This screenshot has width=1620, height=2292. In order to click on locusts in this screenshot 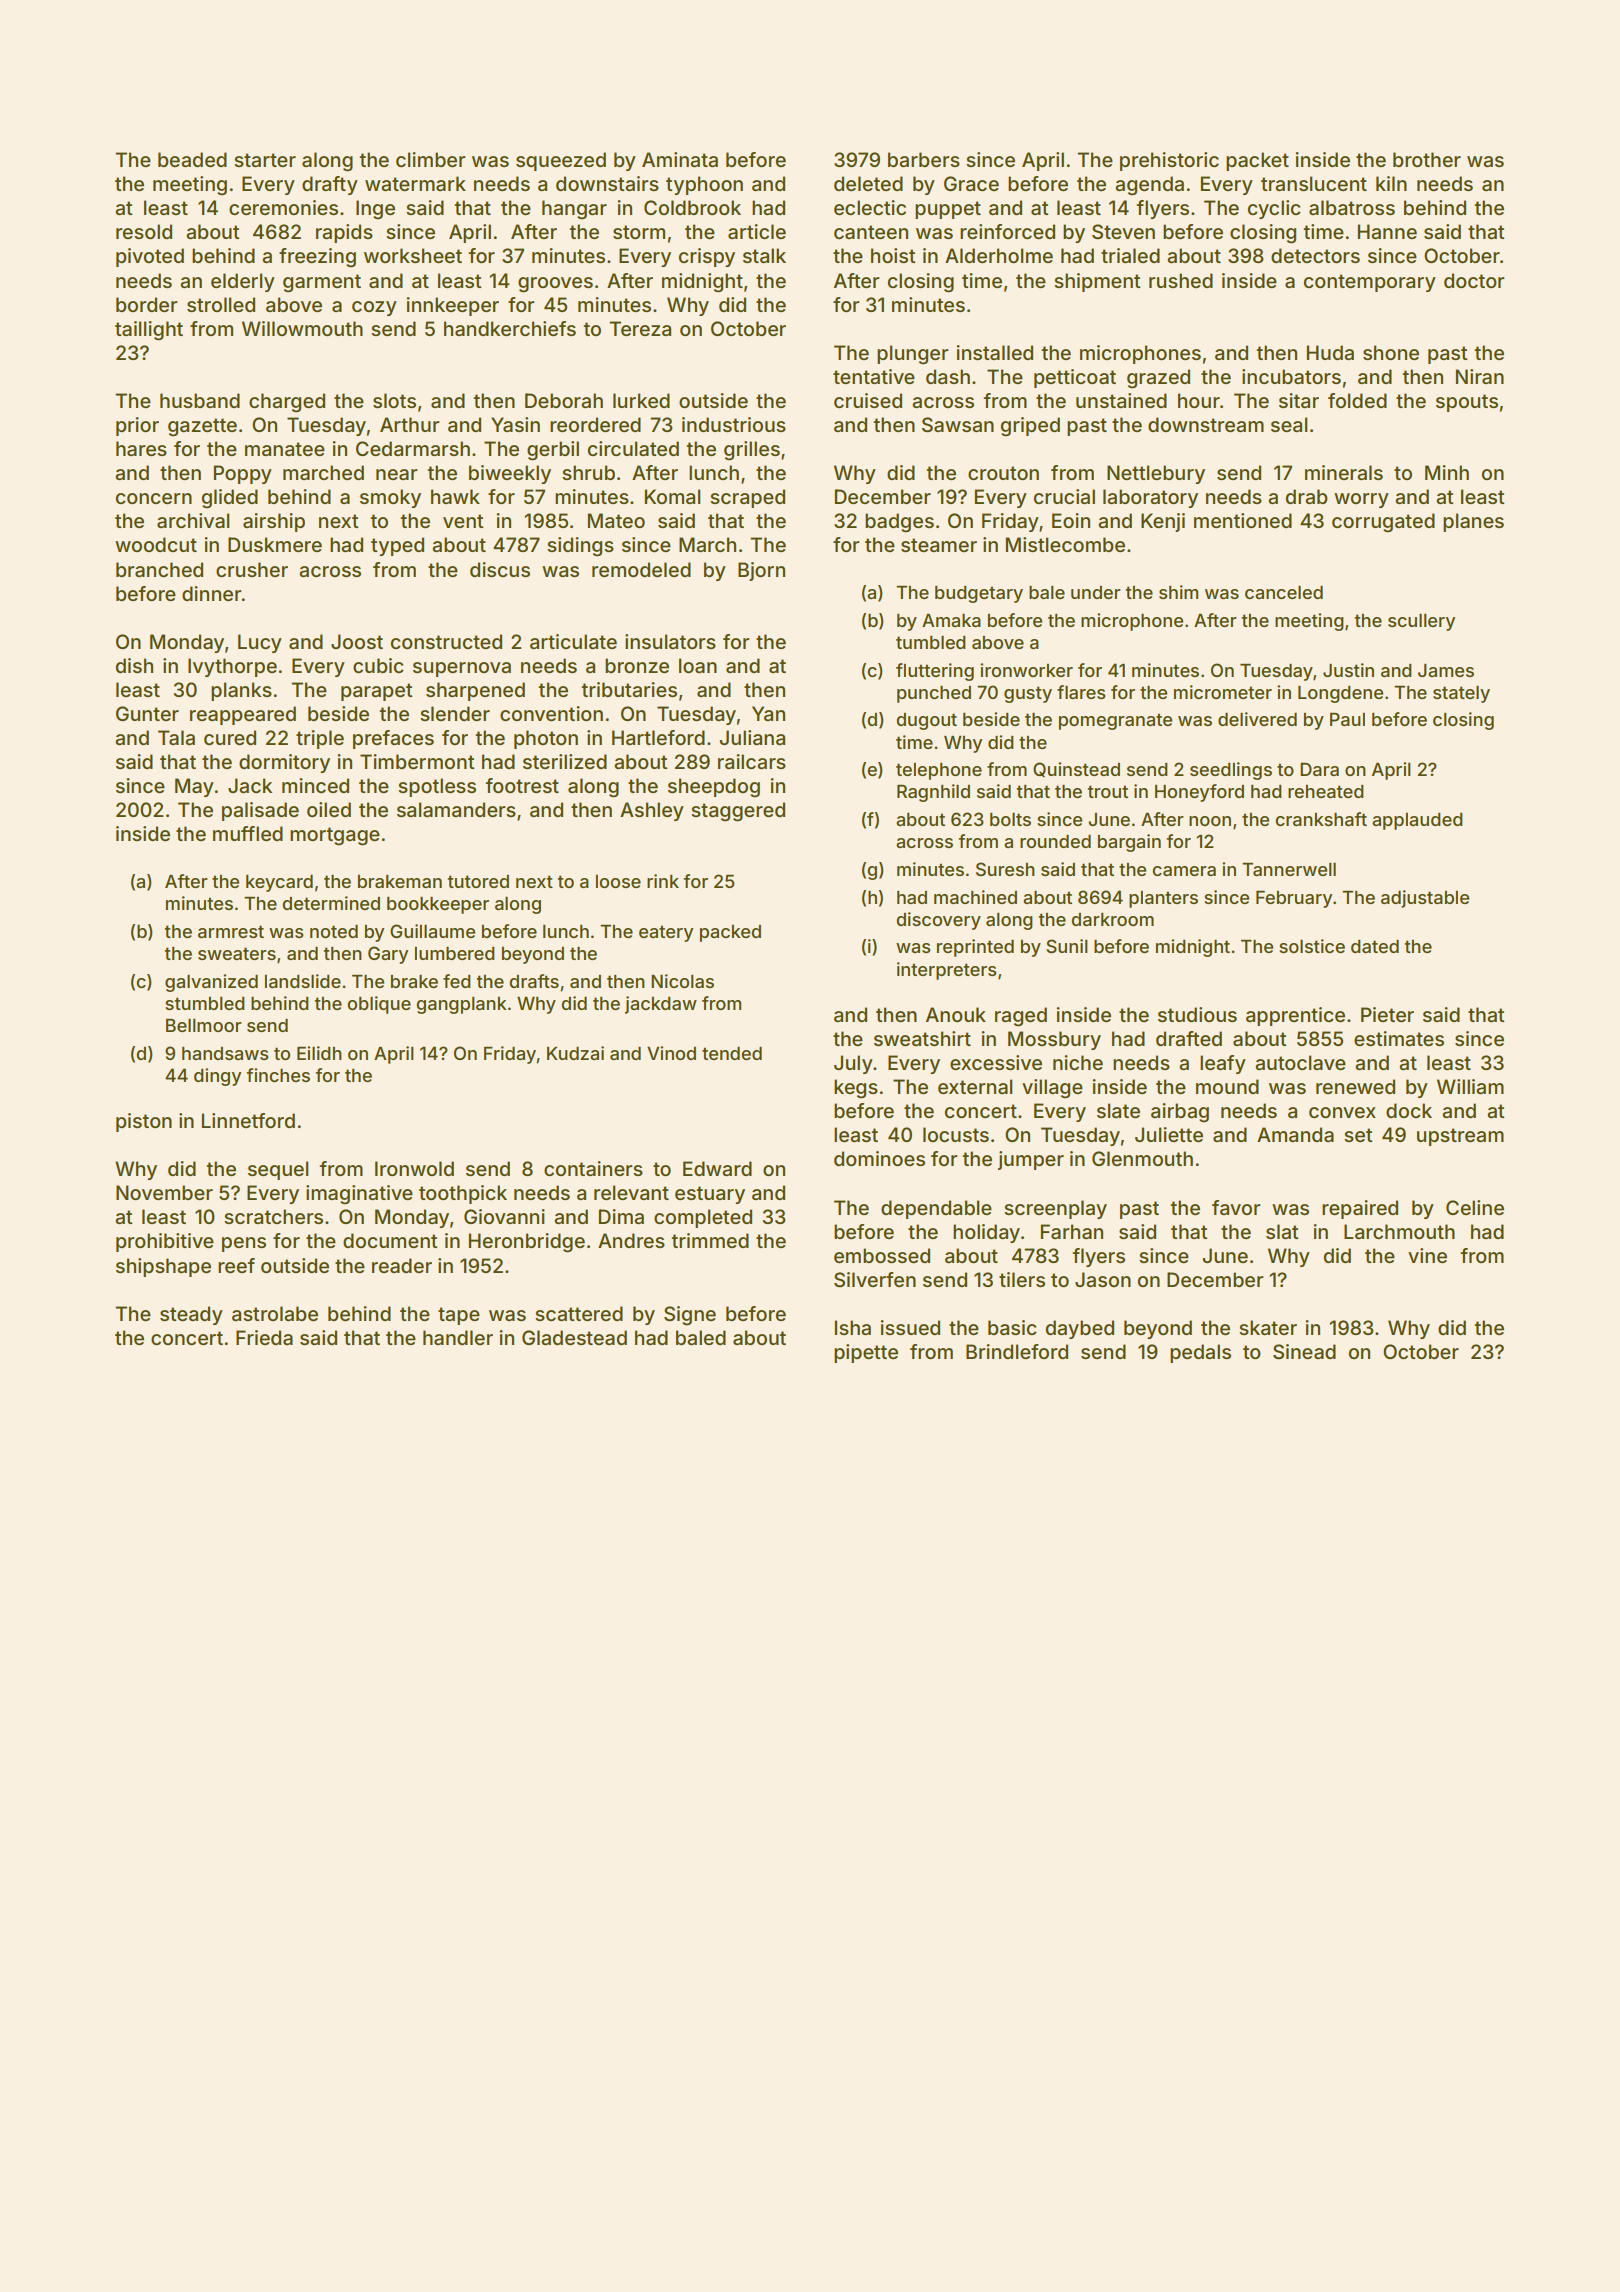, I will do `click(956, 1134)`.
